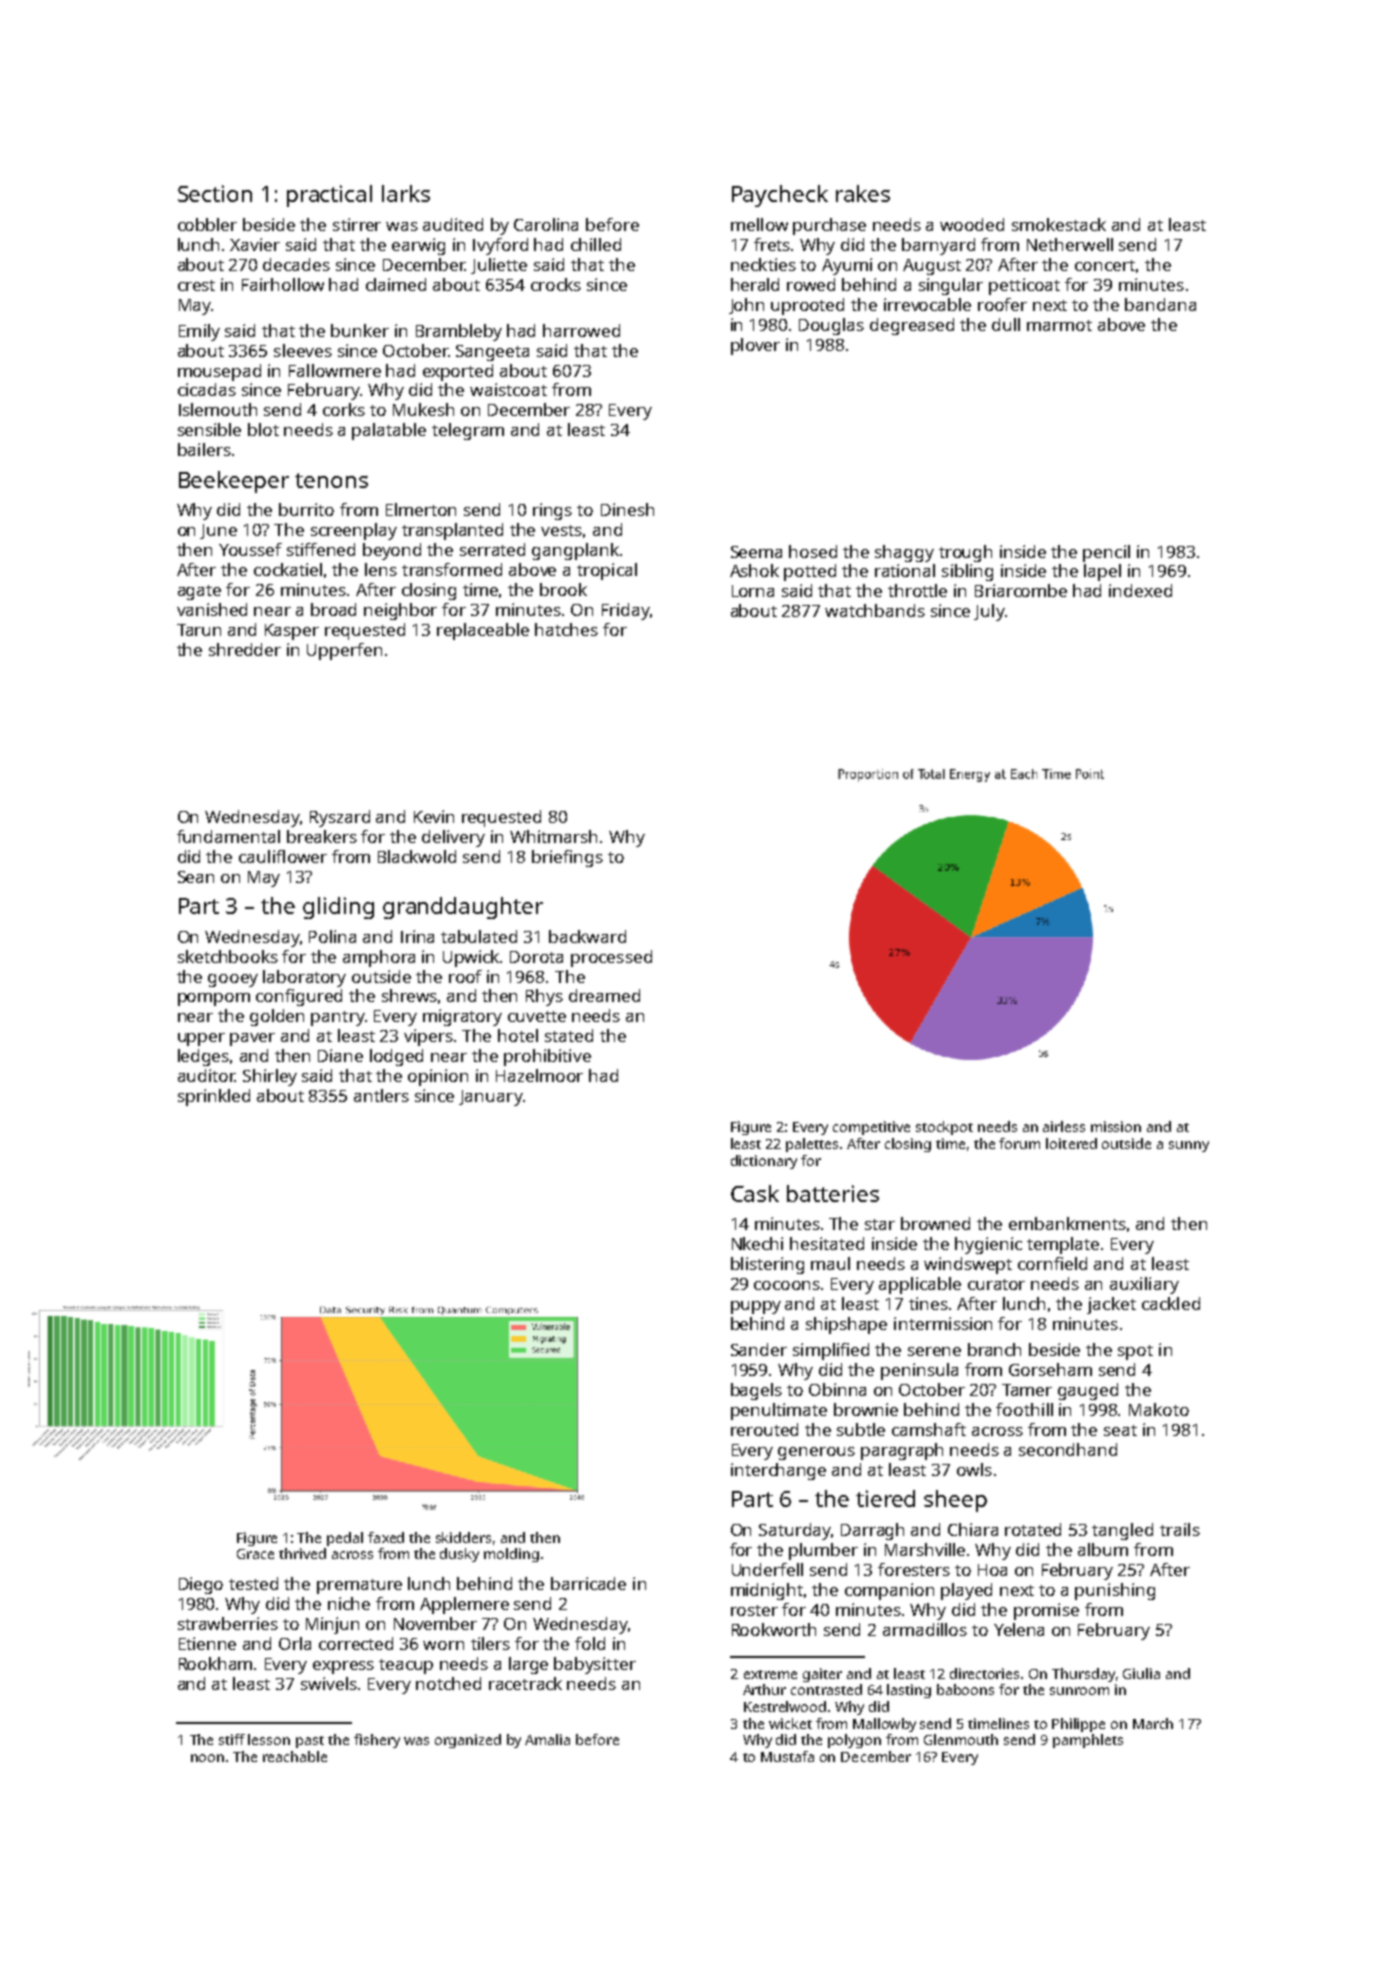 The image size is (1386, 1969). What do you see at coordinates (468, 1741) in the screenshot?
I see `organized` at bounding box center [468, 1741].
